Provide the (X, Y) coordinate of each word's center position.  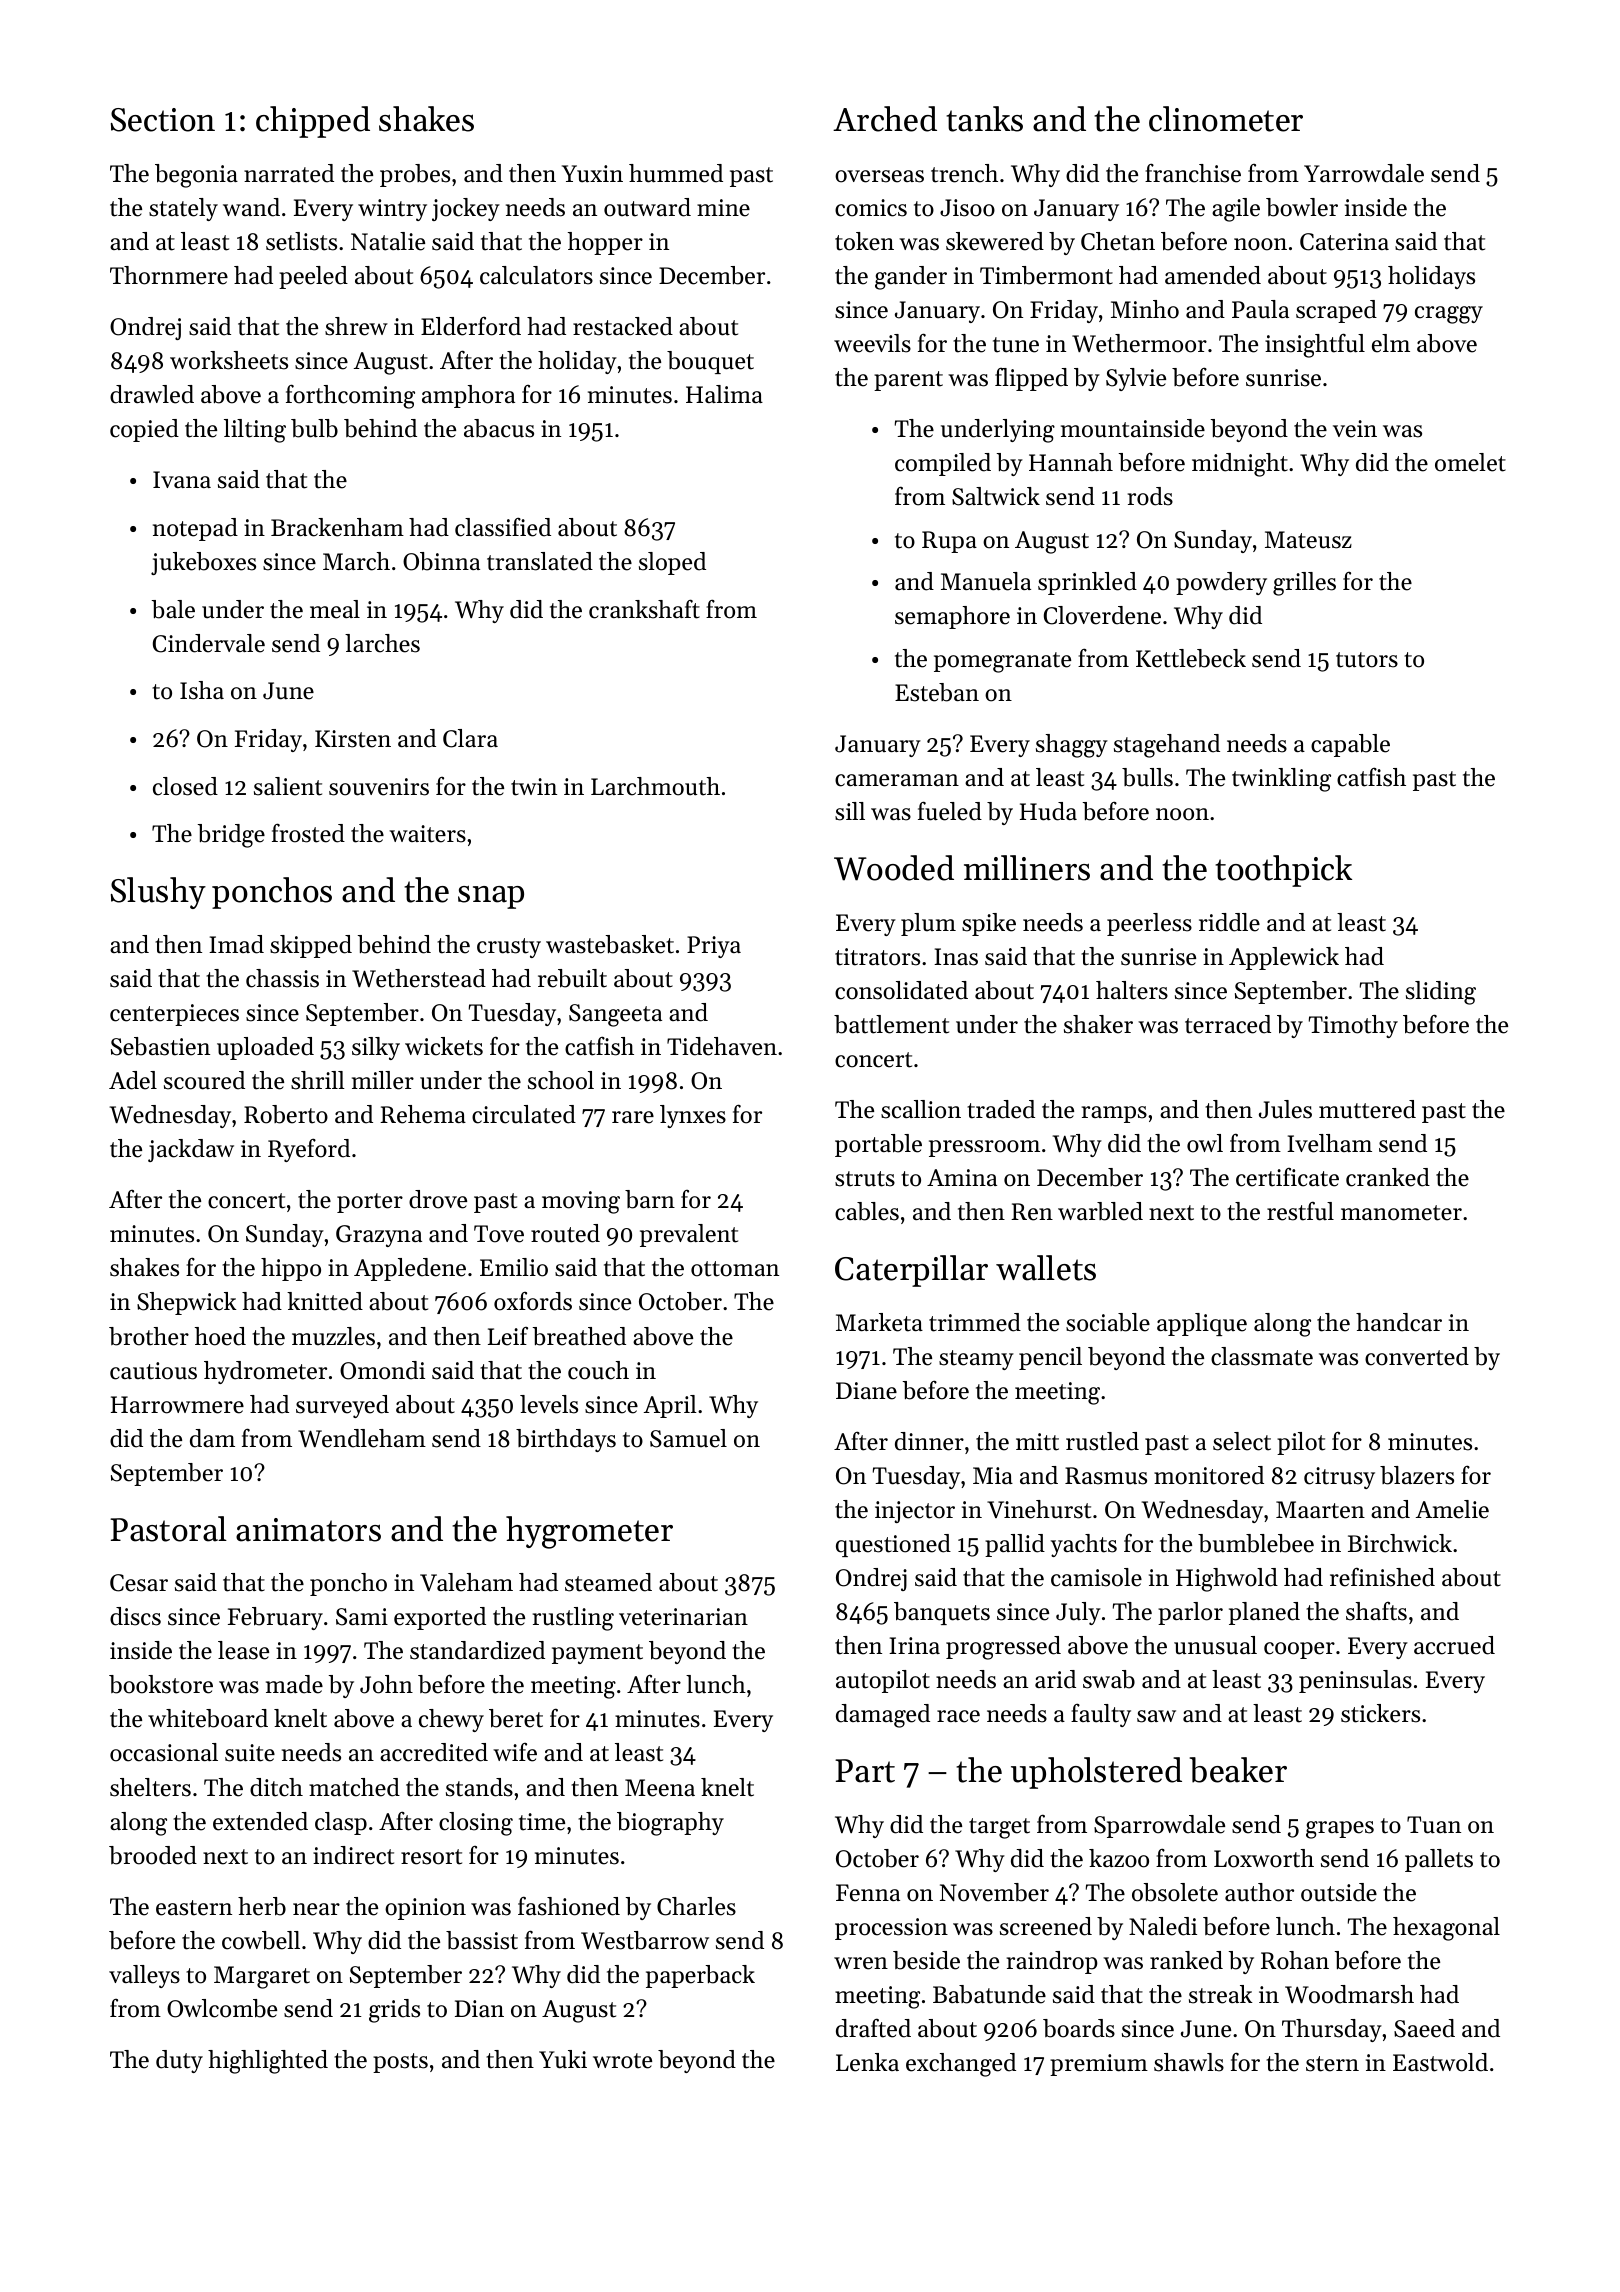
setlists (301, 241)
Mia (993, 1475)
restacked (623, 326)
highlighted (268, 2062)
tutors (1367, 660)
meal (335, 609)
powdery (1221, 583)
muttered (1367, 1109)
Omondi (382, 1370)
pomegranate (1002, 662)
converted (1417, 1356)
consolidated (901, 990)
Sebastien (160, 1046)
